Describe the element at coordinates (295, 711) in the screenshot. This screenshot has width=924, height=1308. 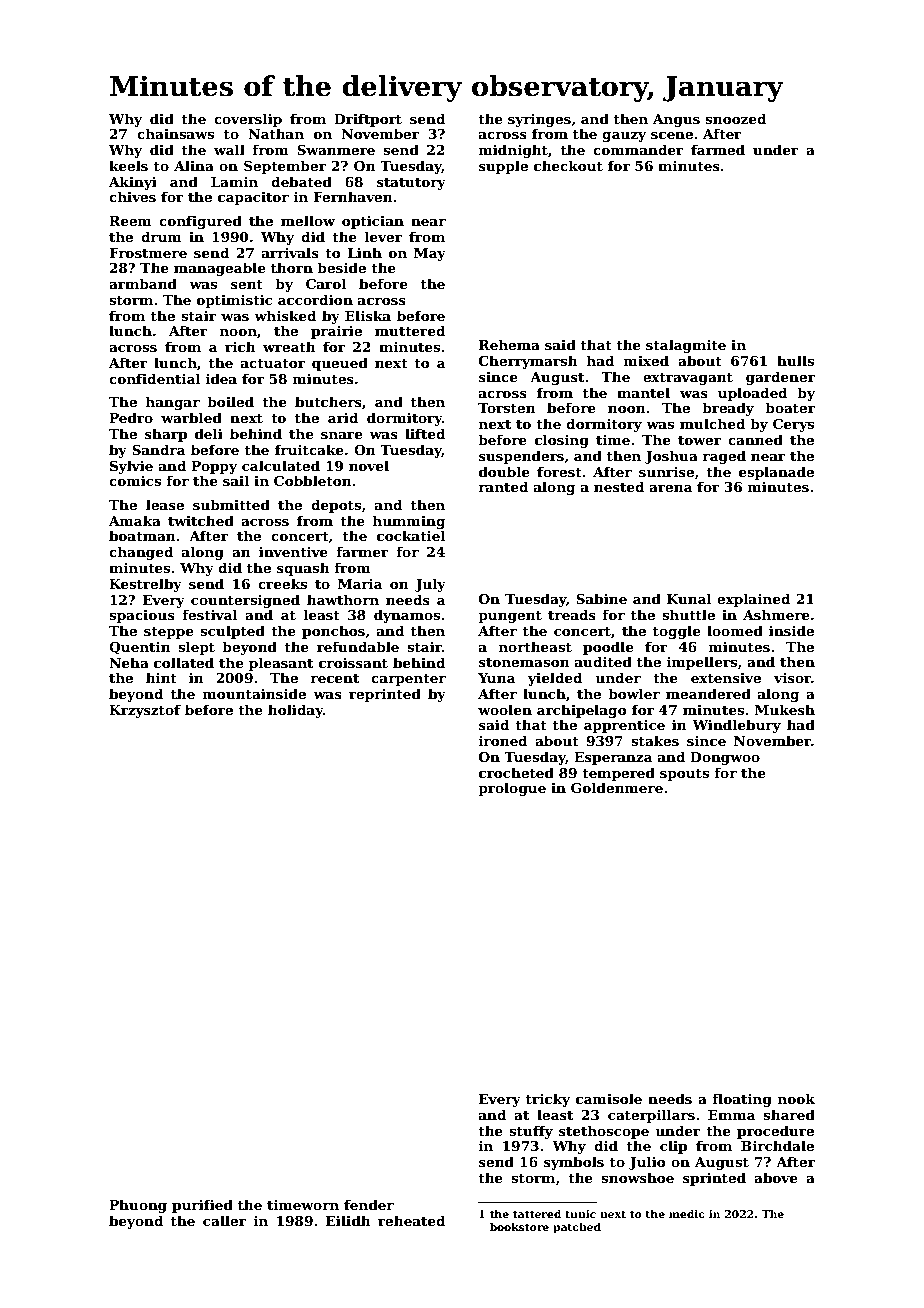
I see `holiday` at that location.
